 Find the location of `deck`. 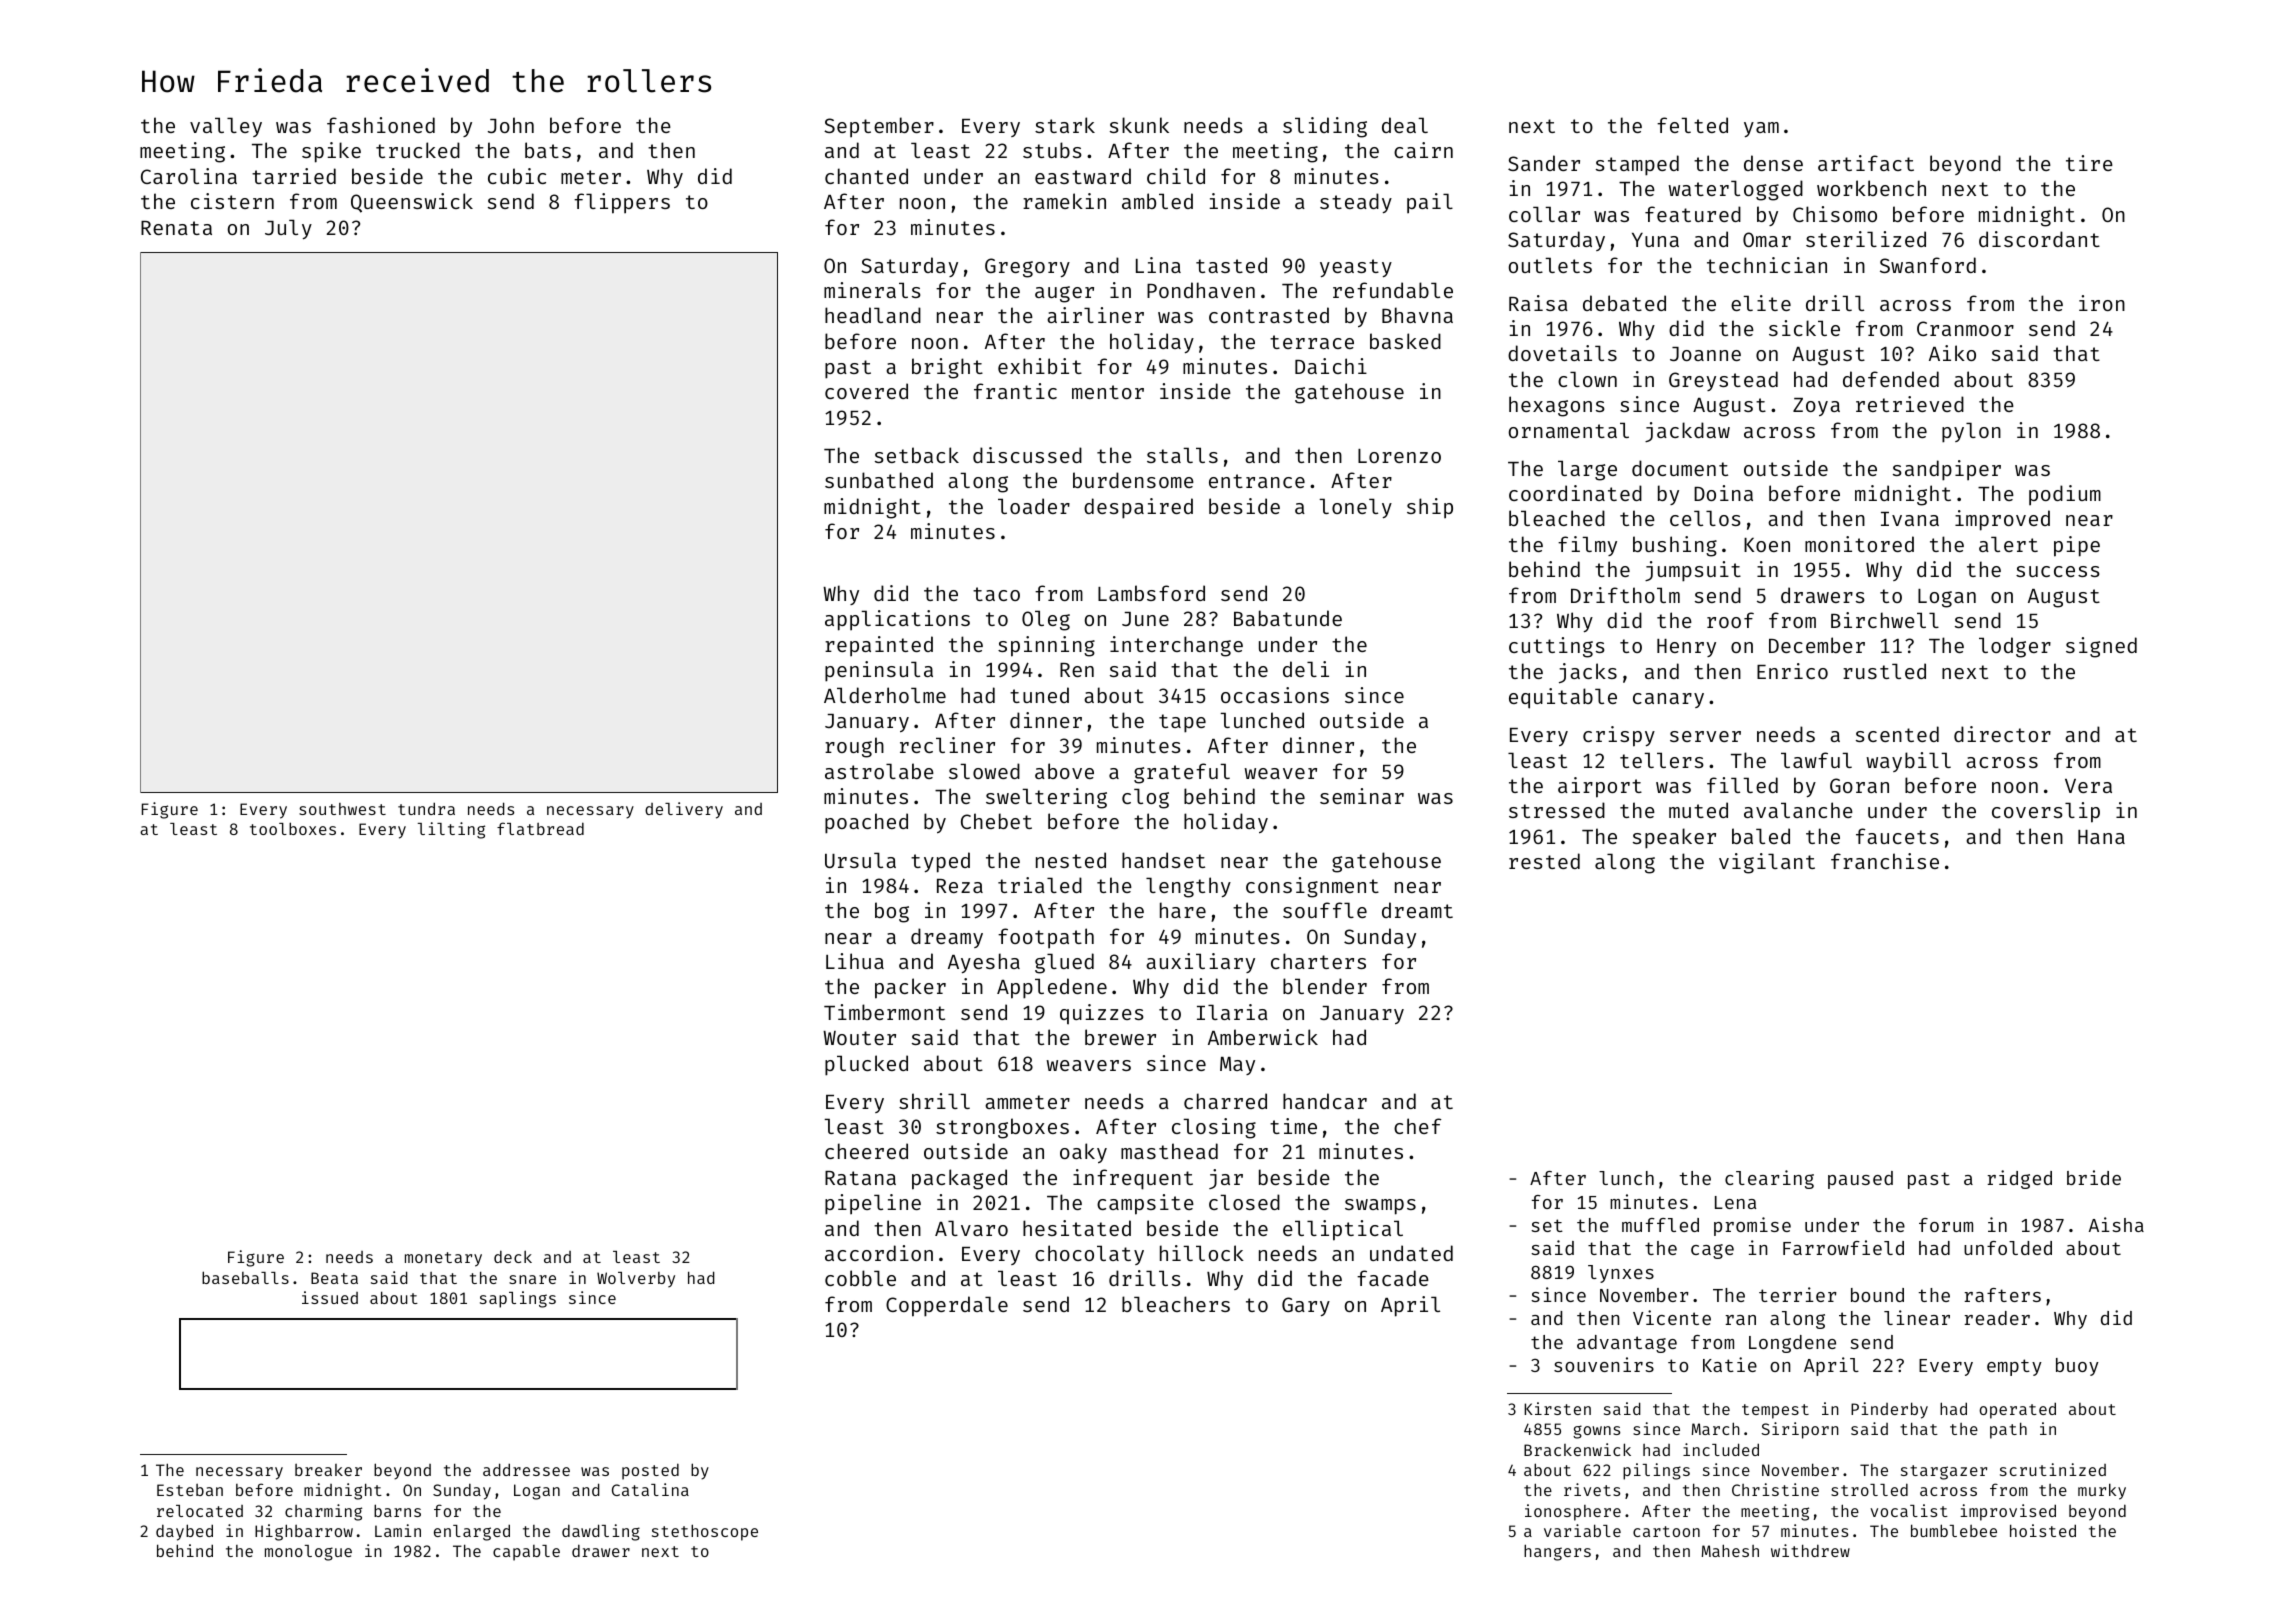

deck is located at coordinates (513, 1256).
